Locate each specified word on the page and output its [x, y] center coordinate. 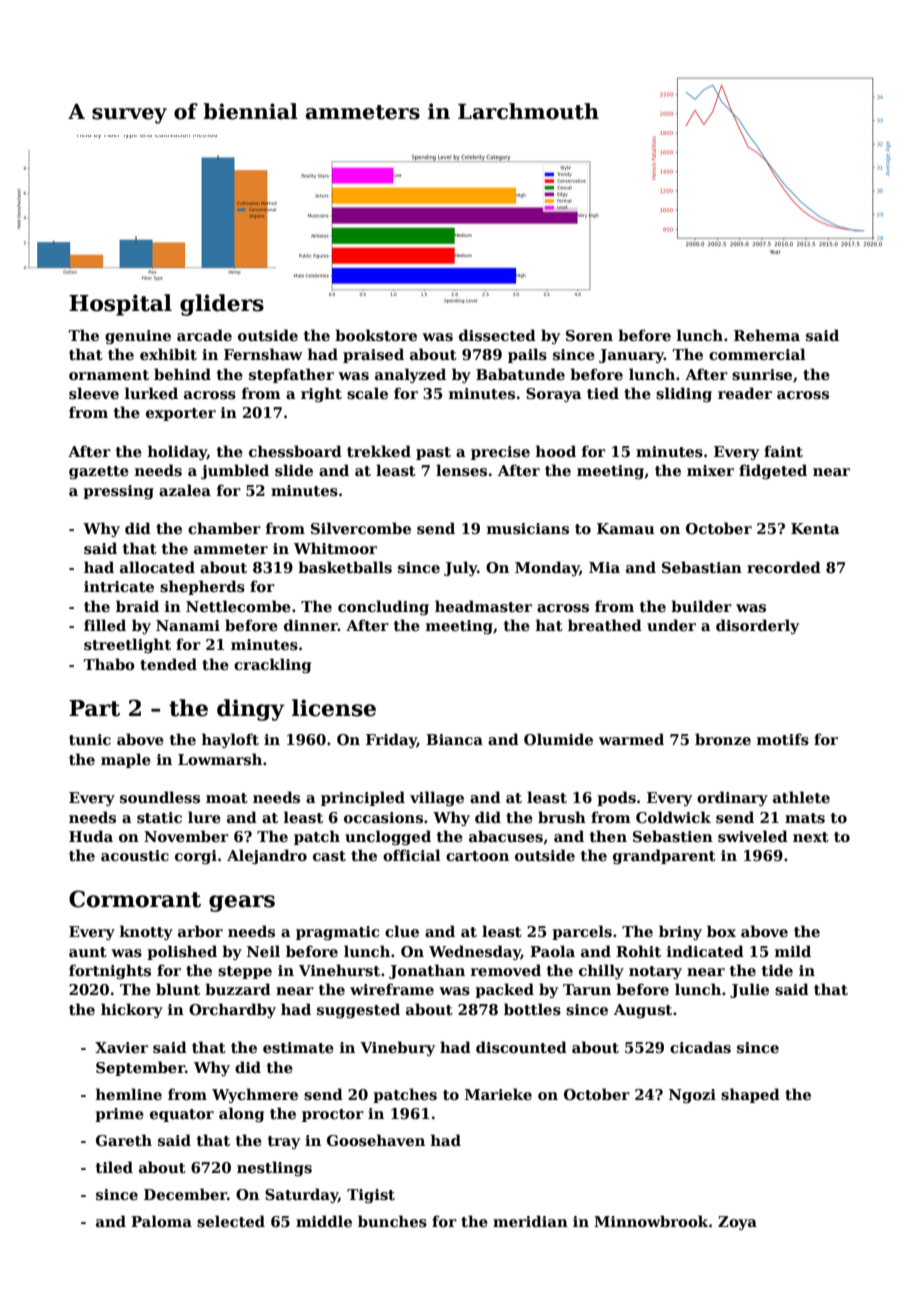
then [608, 836]
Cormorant [135, 899]
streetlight [127, 645]
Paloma [161, 1221]
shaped [750, 1095]
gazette [99, 472]
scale [367, 393]
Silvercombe [361, 528]
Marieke [498, 1094]
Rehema [767, 335]
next [811, 837]
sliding [684, 394]
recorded [784, 567]
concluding [383, 607]
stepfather [291, 375]
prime [119, 1115]
